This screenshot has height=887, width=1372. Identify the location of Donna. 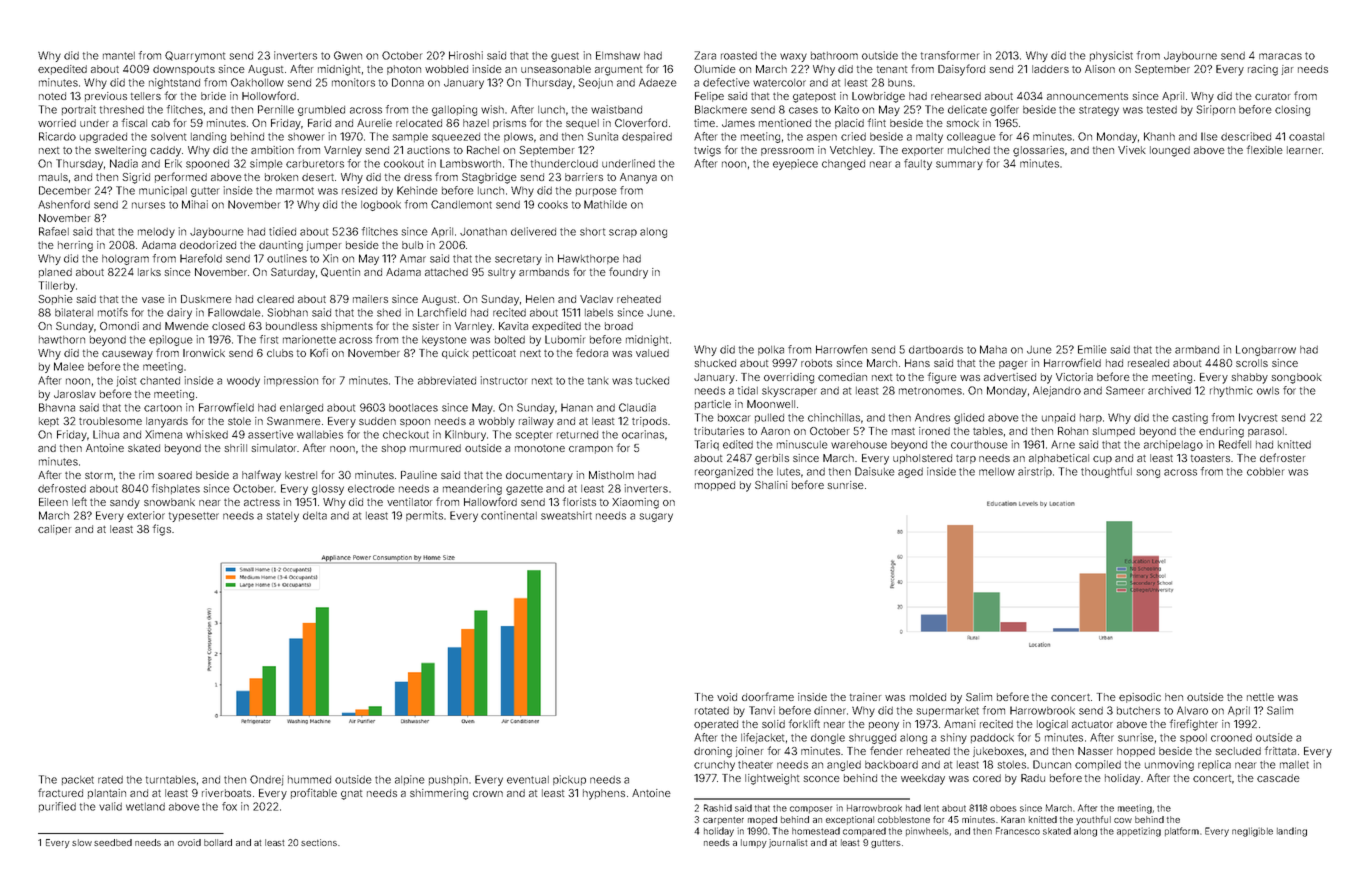
(408, 82).
